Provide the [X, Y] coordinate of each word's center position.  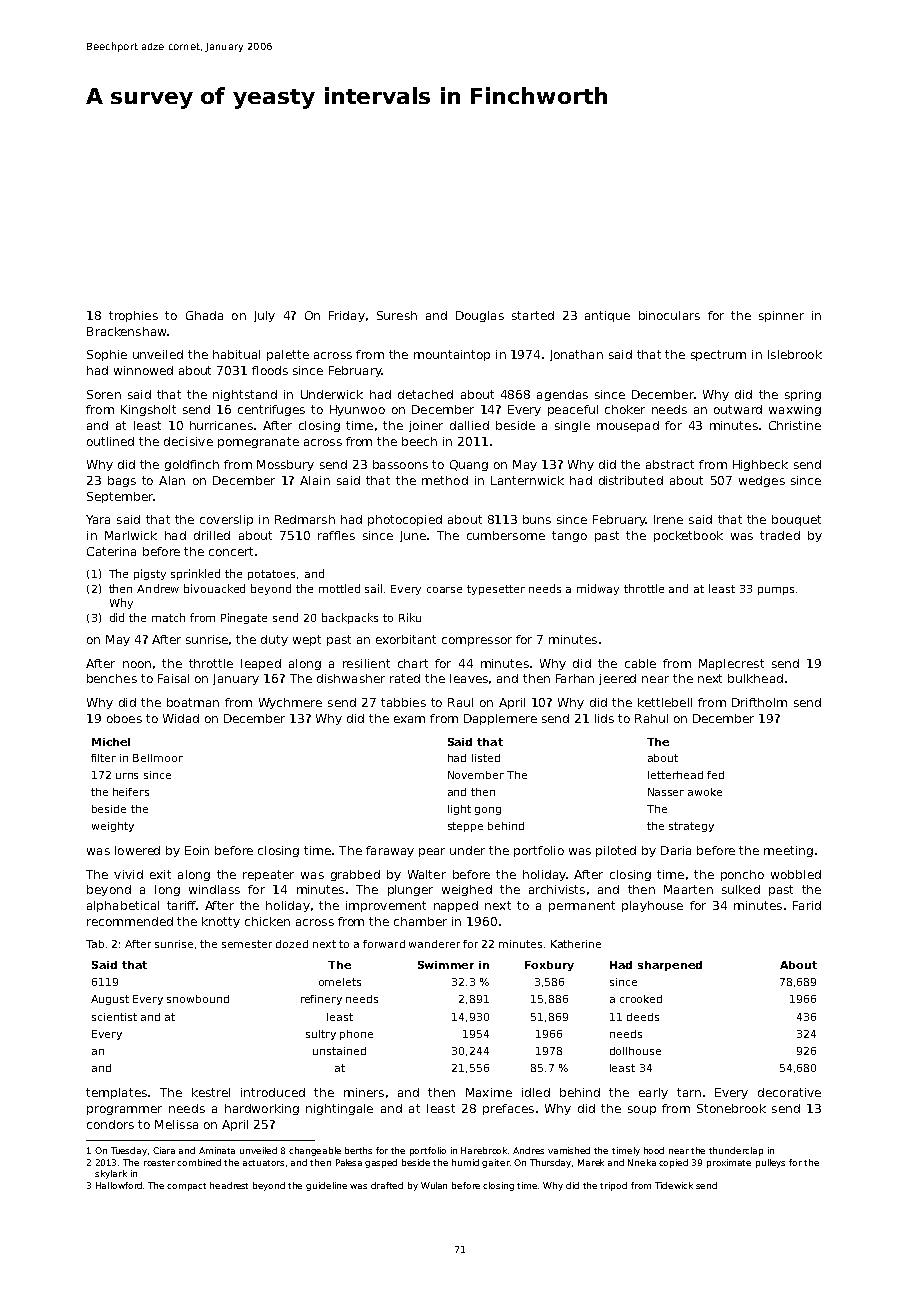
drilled [212, 535]
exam [409, 719]
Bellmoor [158, 758]
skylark [111, 1174]
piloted [616, 851]
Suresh [397, 315]
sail [373, 588]
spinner [781, 316]
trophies [133, 316]
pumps [776, 591]
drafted [387, 1185]
